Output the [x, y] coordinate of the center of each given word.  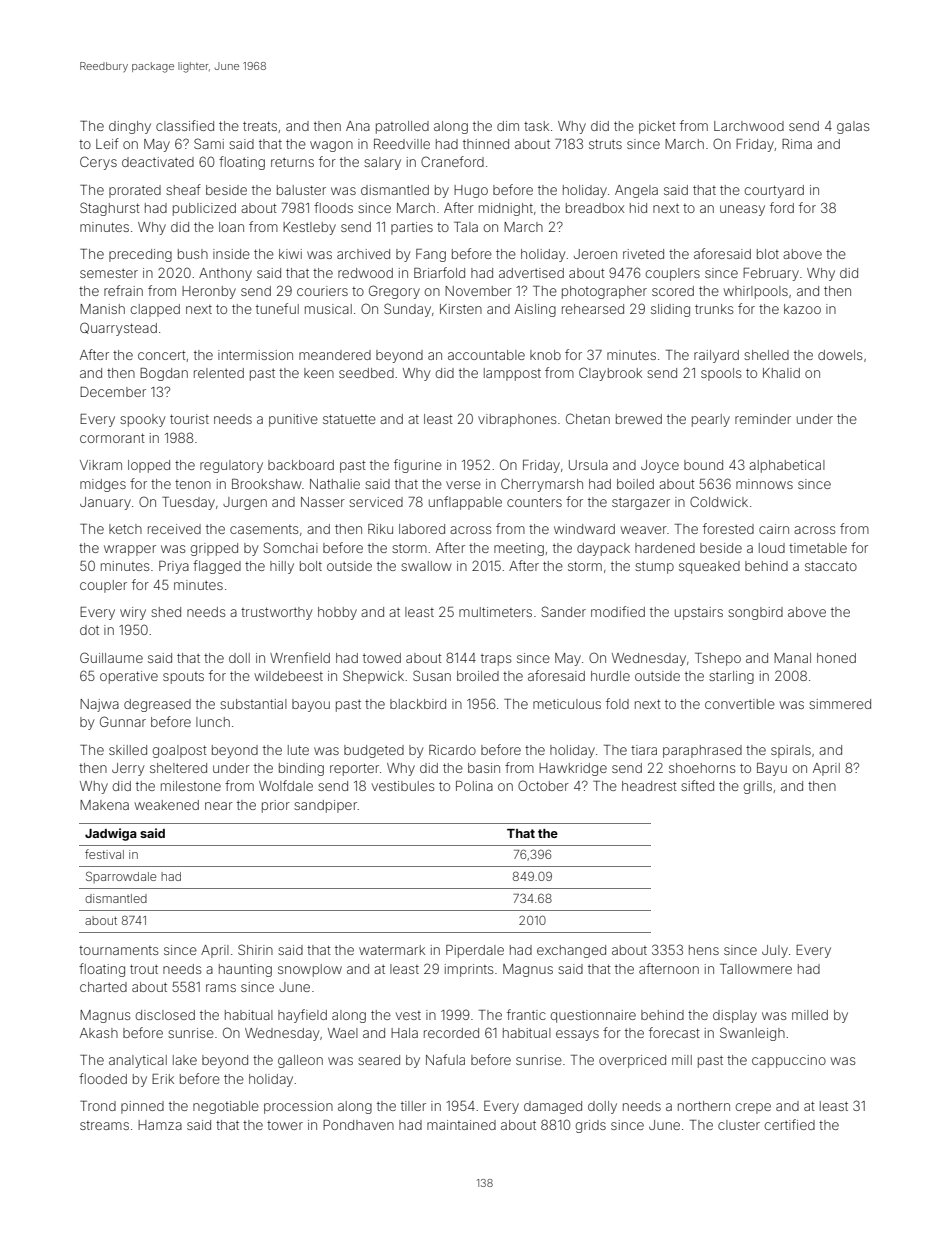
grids [591, 1126]
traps [496, 660]
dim [508, 126]
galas [853, 127]
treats [260, 126]
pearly [711, 420]
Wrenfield [300, 657]
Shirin [255, 949]
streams [104, 1125]
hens [704, 950]
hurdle [610, 676]
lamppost [512, 374]
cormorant [112, 438]
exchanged [571, 951]
